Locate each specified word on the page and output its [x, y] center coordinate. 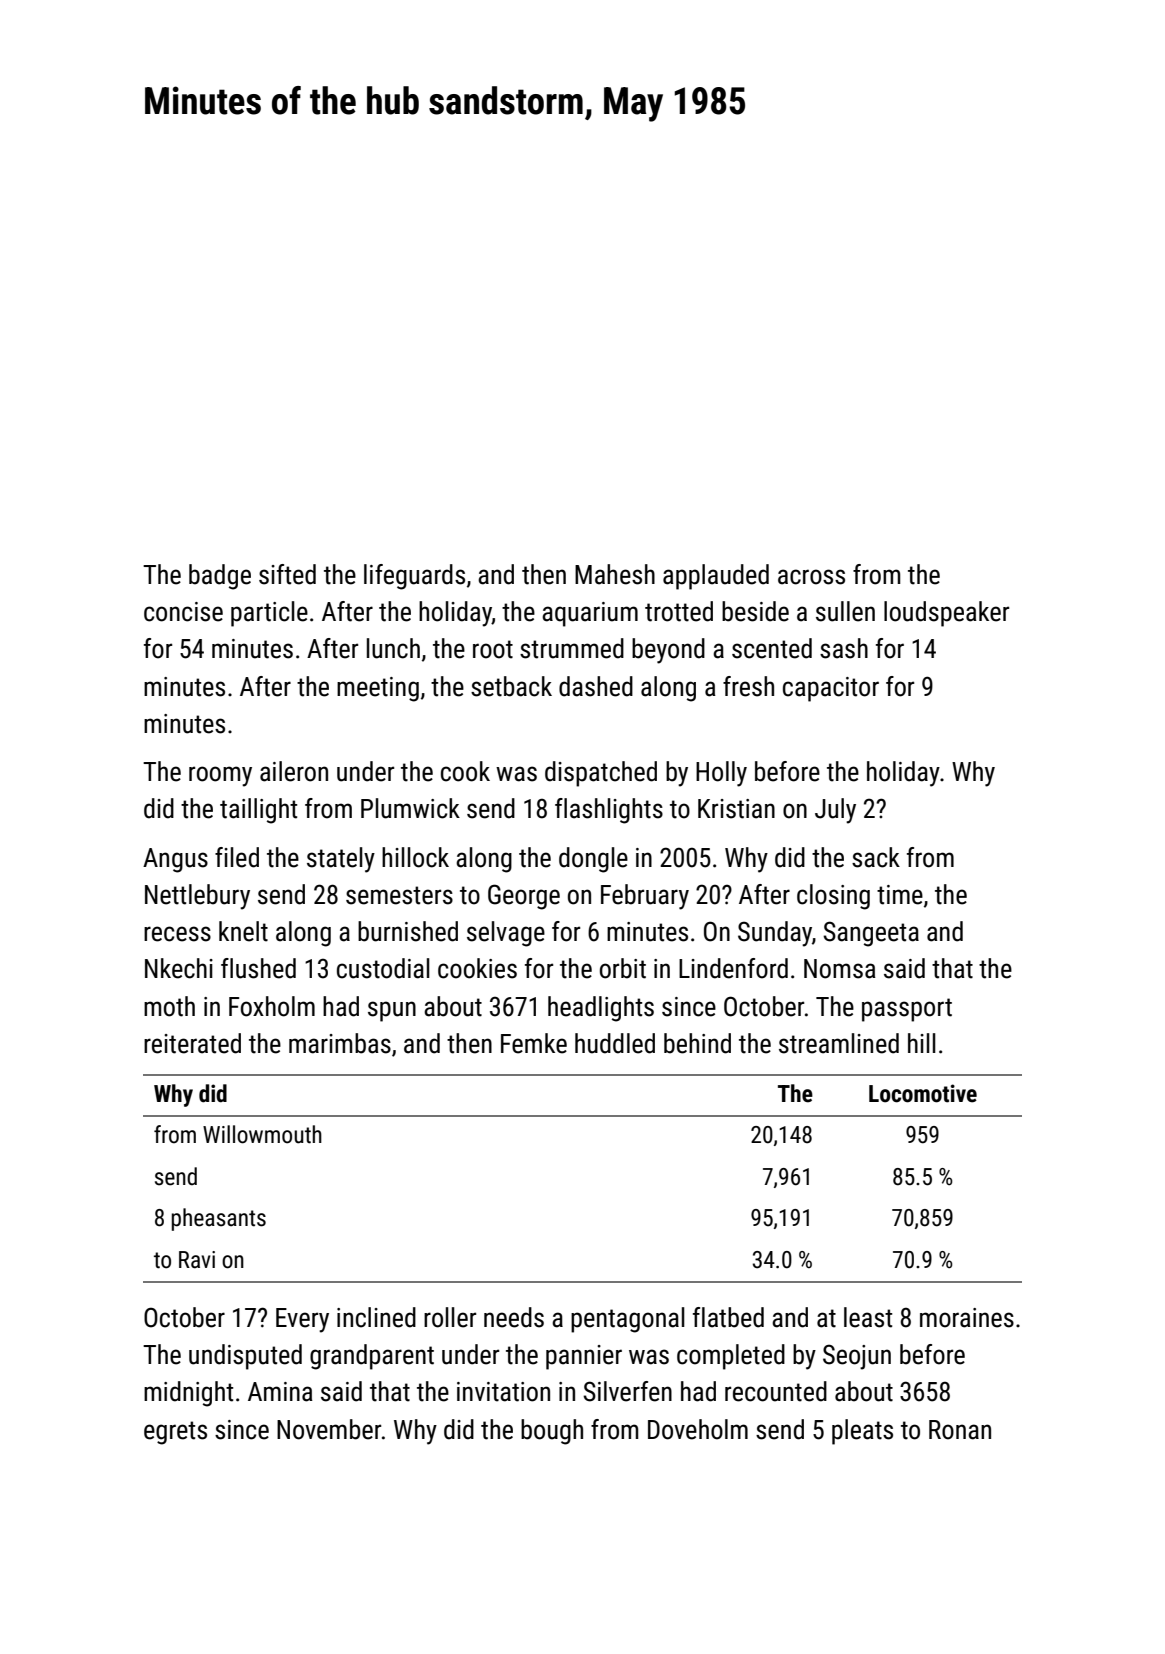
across [811, 577]
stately [341, 860]
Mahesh [615, 574]
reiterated [192, 1043]
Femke [534, 1043]
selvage [506, 934]
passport [907, 1010]
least [868, 1317]
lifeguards [414, 577]
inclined [376, 1317]
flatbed [728, 1317]
